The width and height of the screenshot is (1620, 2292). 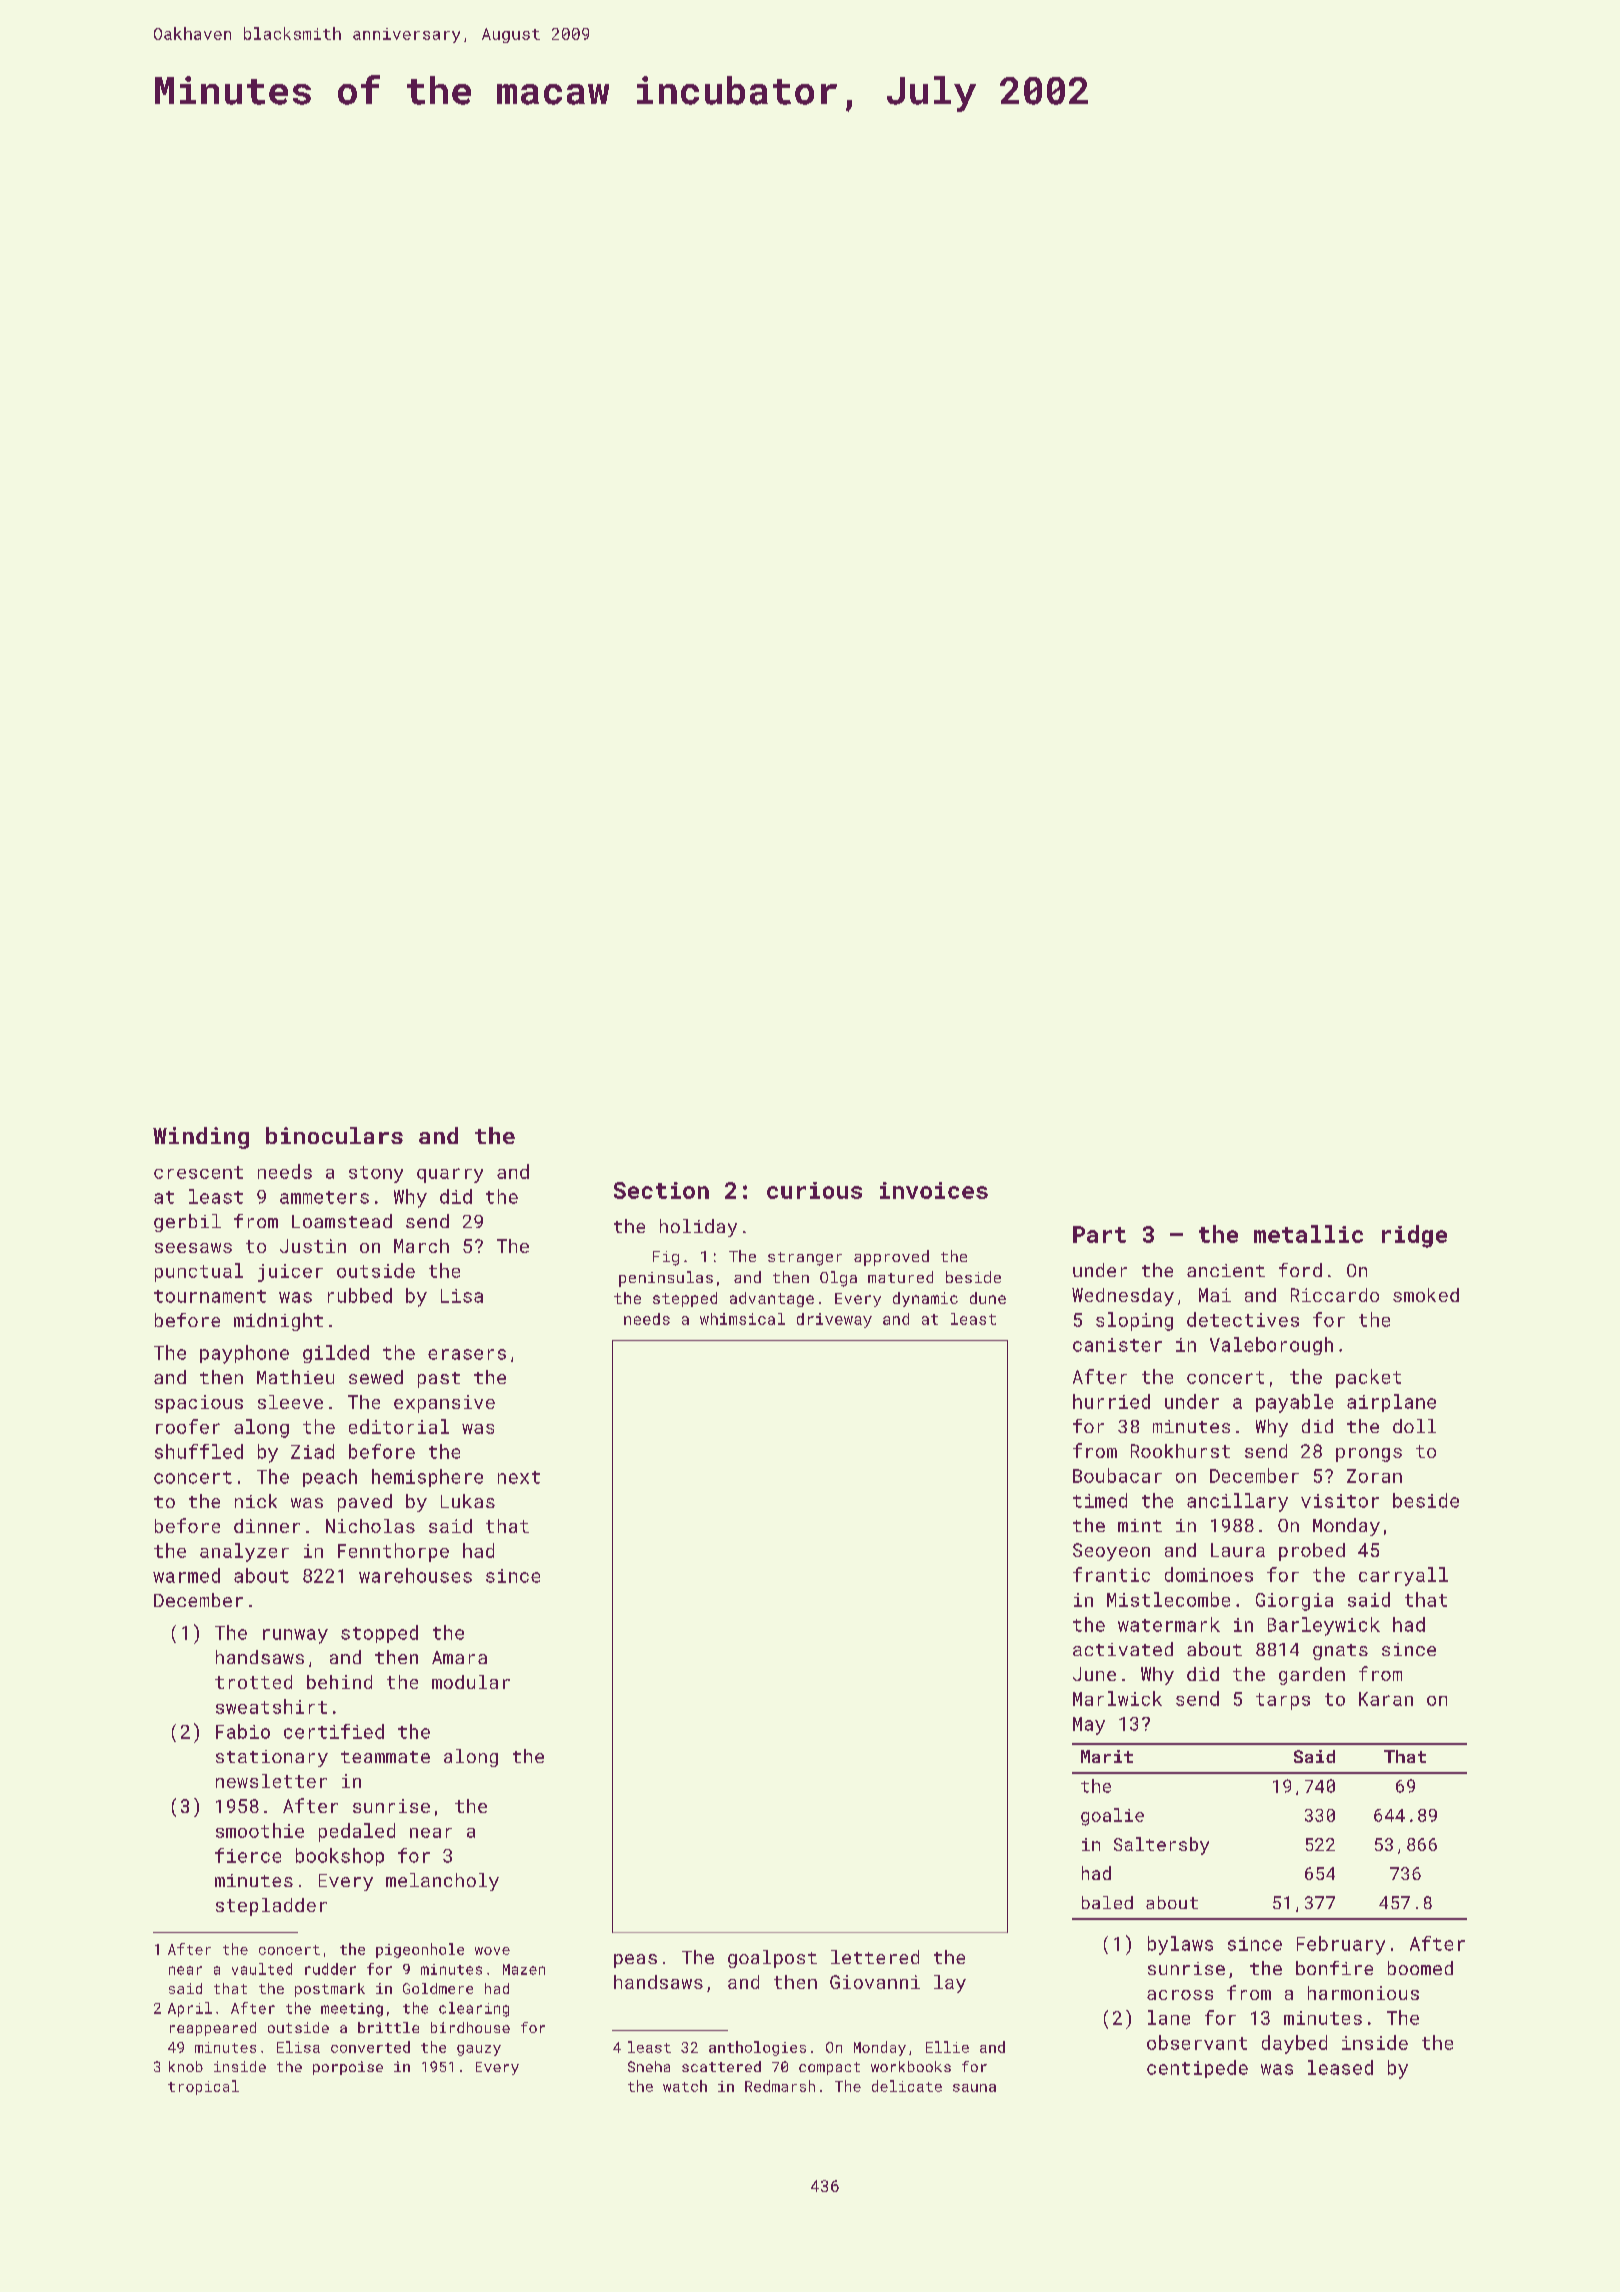 I want to click on ancient, so click(x=1226, y=1270).
